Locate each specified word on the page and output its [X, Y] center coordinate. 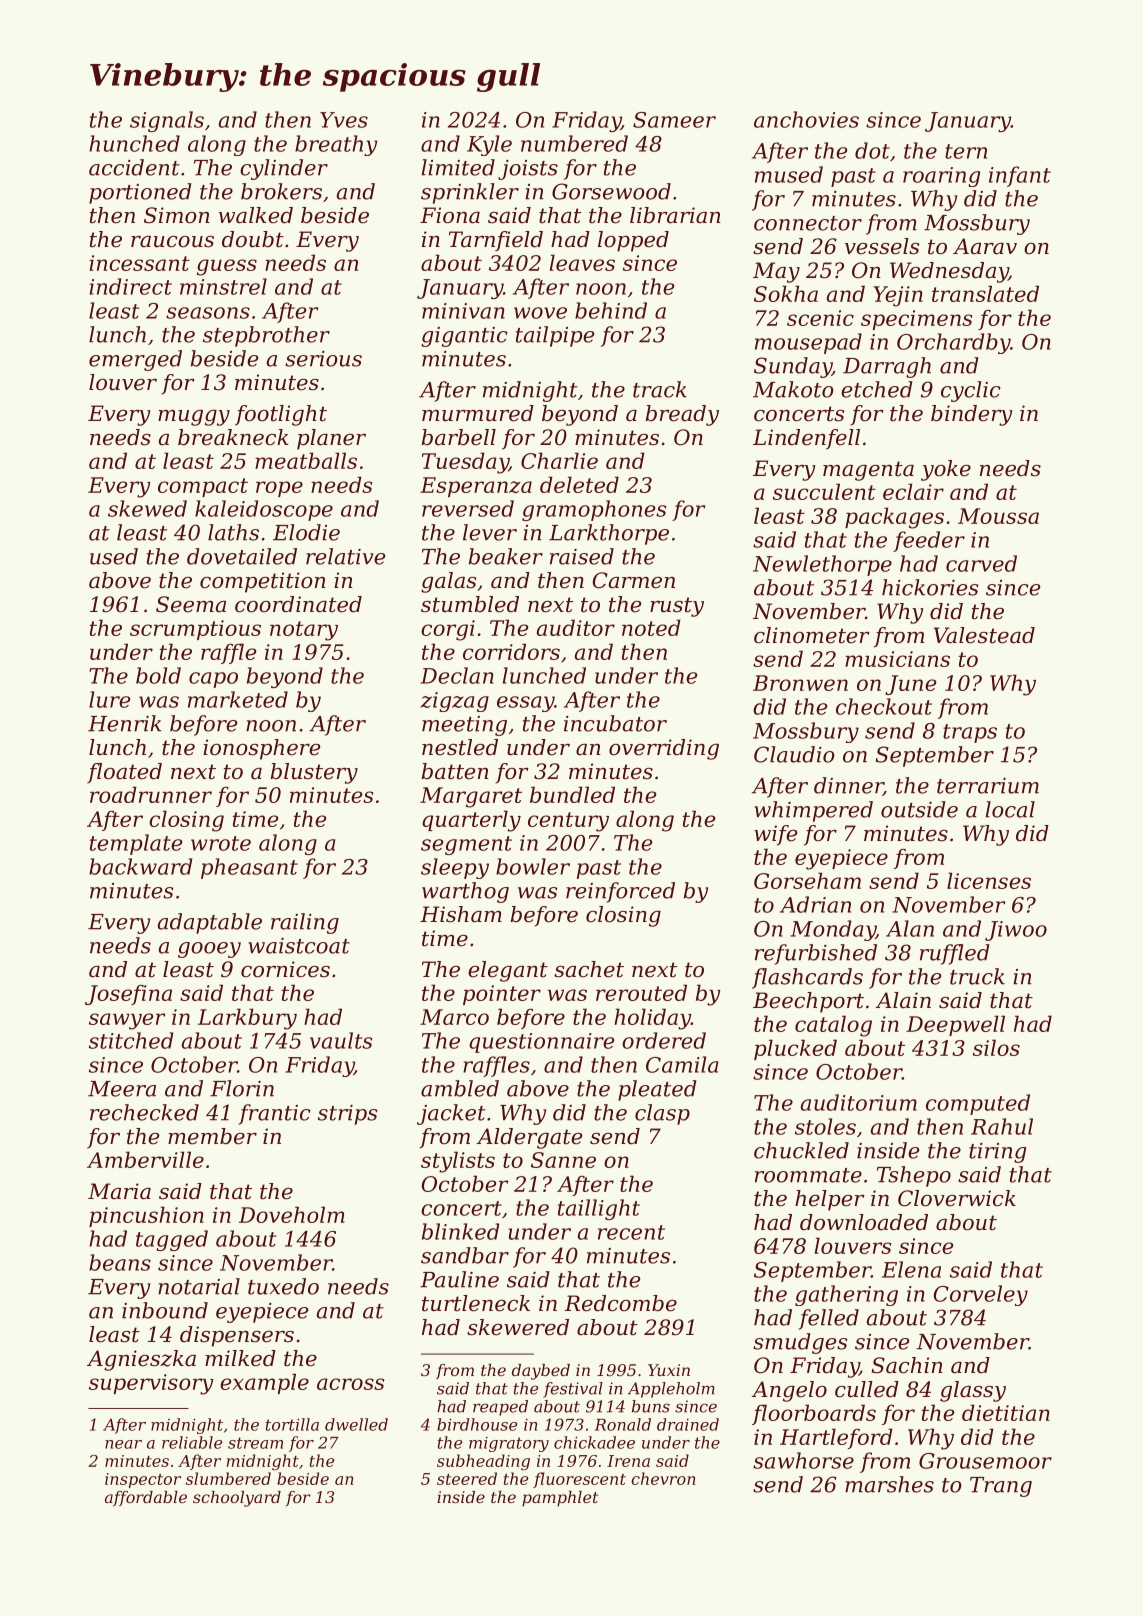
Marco [454, 1017]
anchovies [806, 119]
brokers [281, 191]
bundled [572, 794]
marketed [238, 699]
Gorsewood [611, 191]
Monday [833, 930]
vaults [341, 1040]
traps [970, 733]
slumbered [228, 1478]
